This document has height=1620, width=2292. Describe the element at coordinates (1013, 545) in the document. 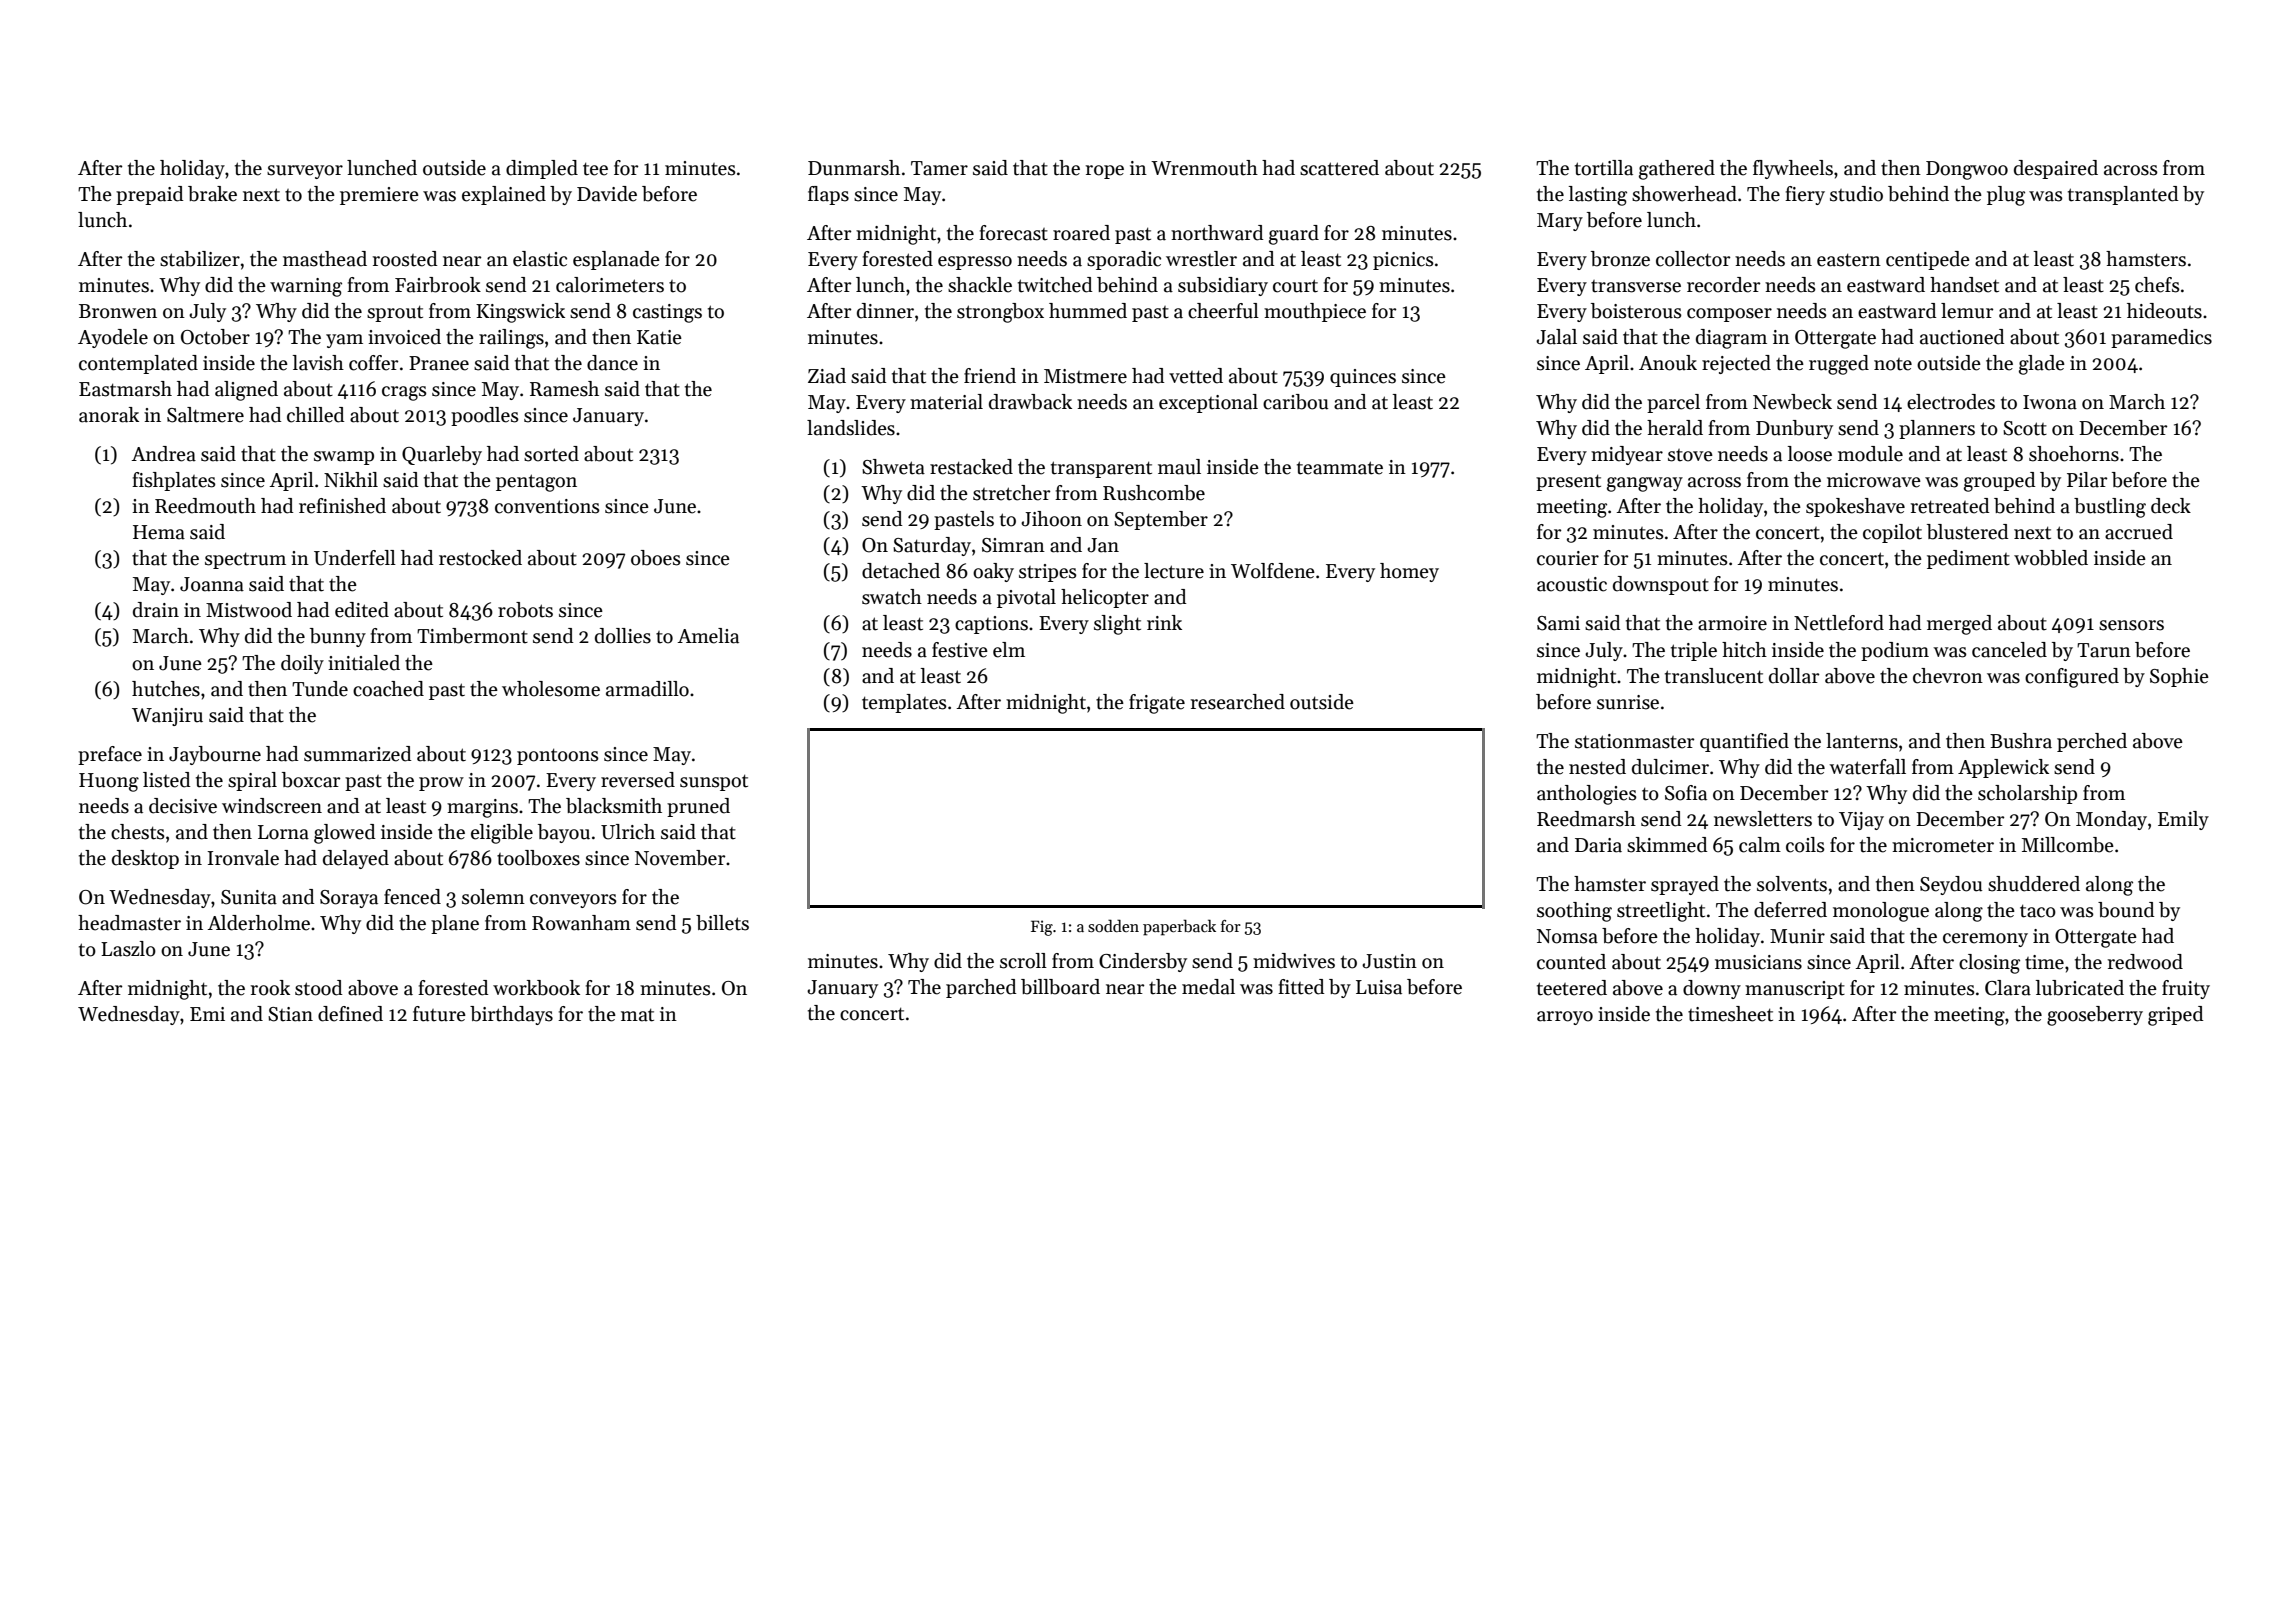

I see `Simran` at that location.
